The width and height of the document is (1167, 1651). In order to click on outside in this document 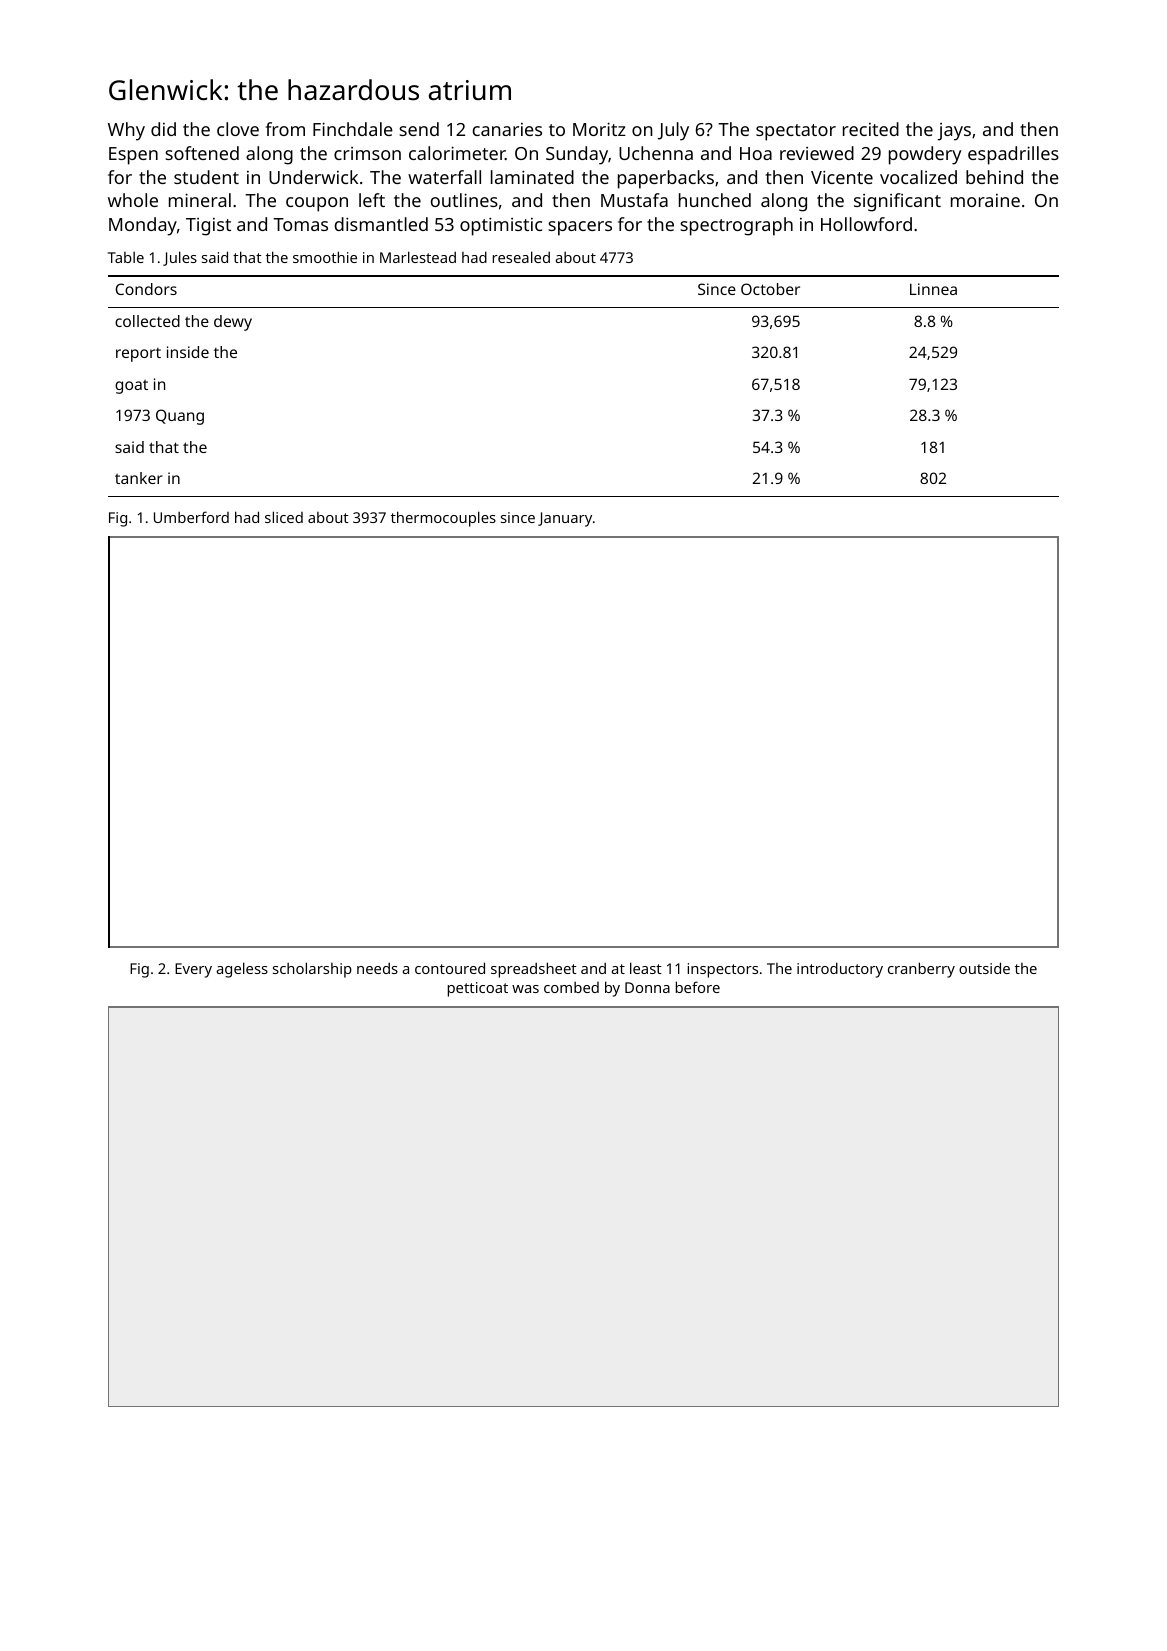, I will do `click(984, 968)`.
